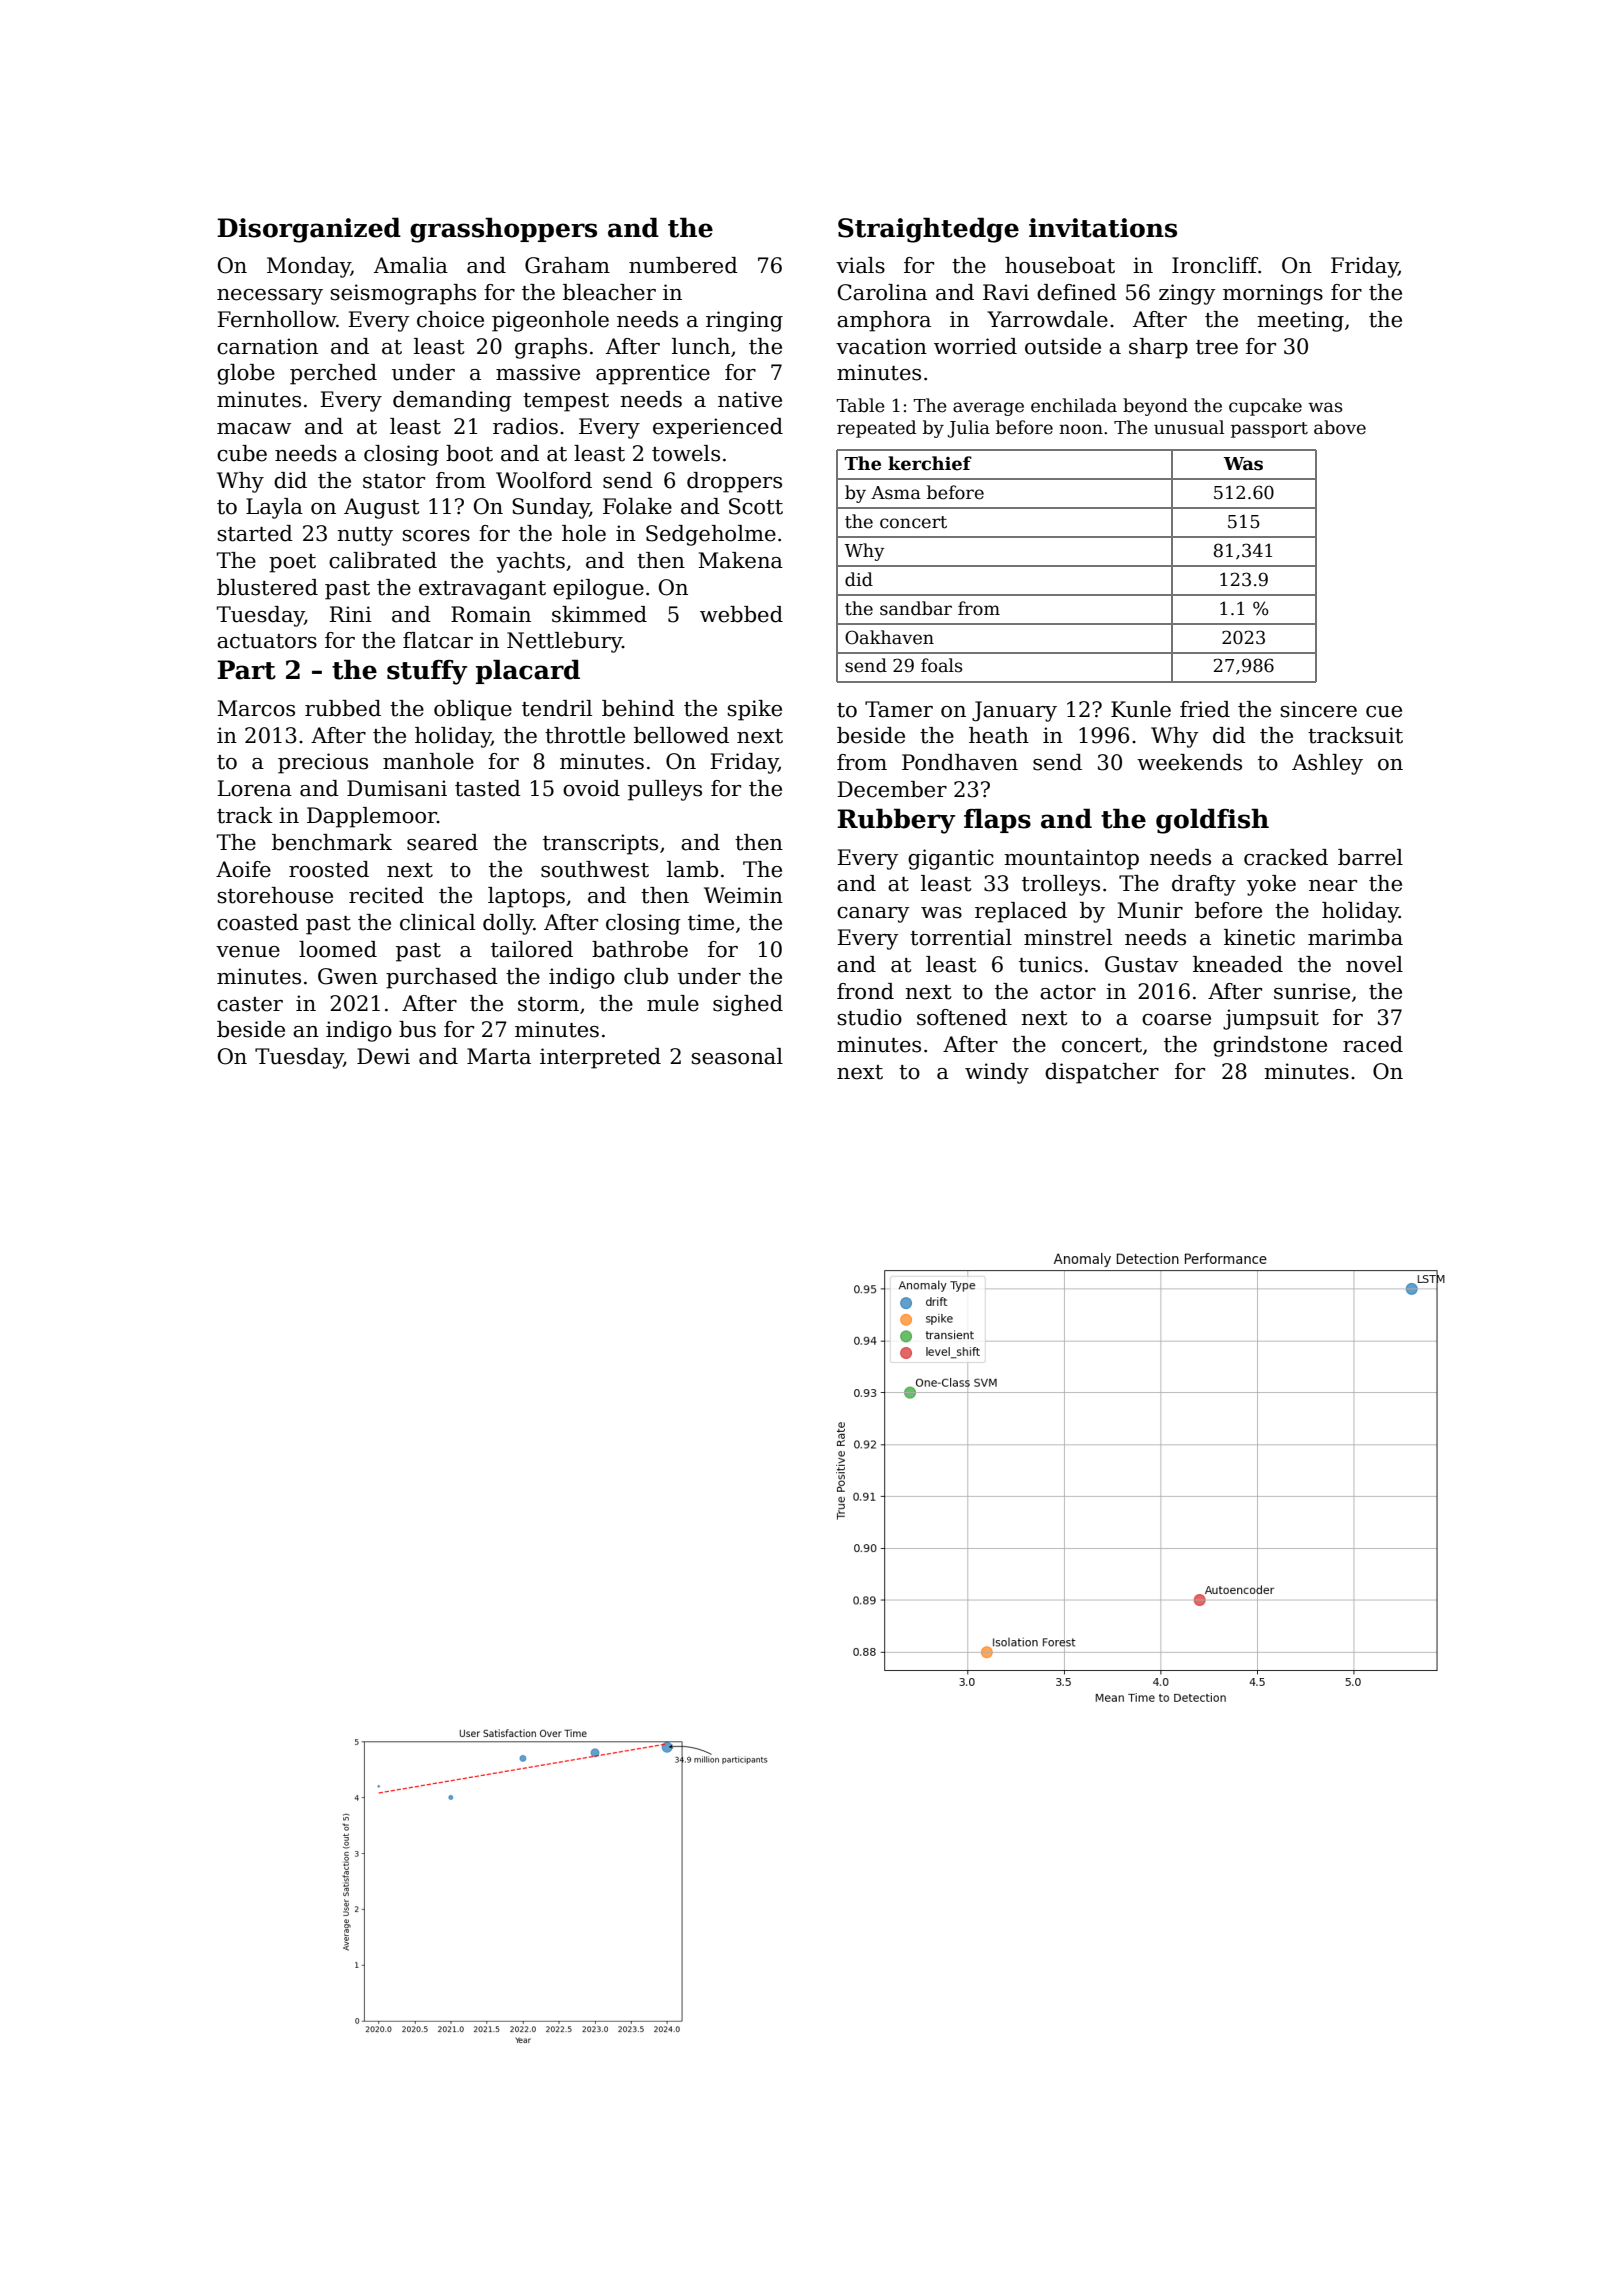 The height and width of the page is (2292, 1620). I want to click on stator, so click(394, 481).
